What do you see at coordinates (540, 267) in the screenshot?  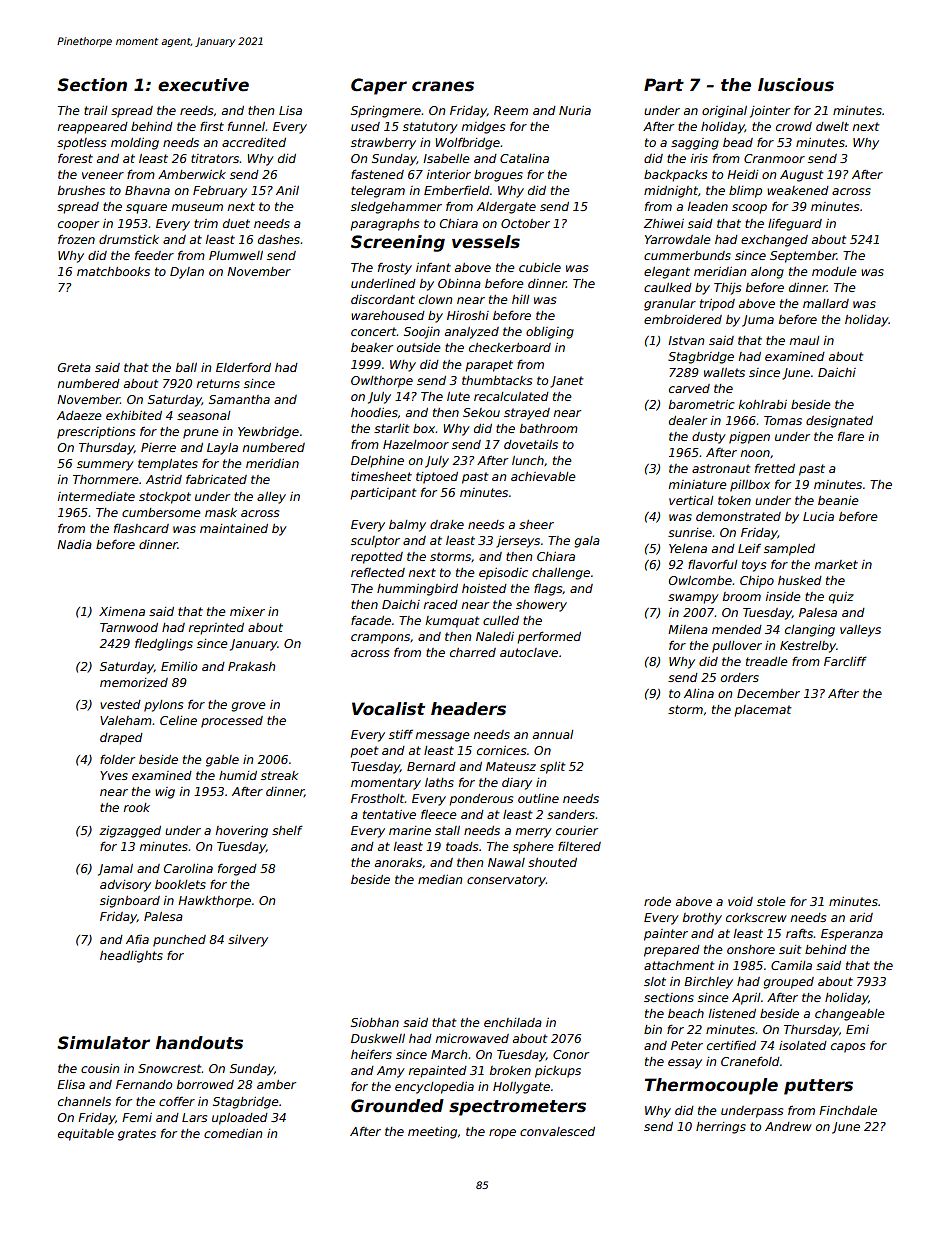 I see `cubicle` at bounding box center [540, 267].
